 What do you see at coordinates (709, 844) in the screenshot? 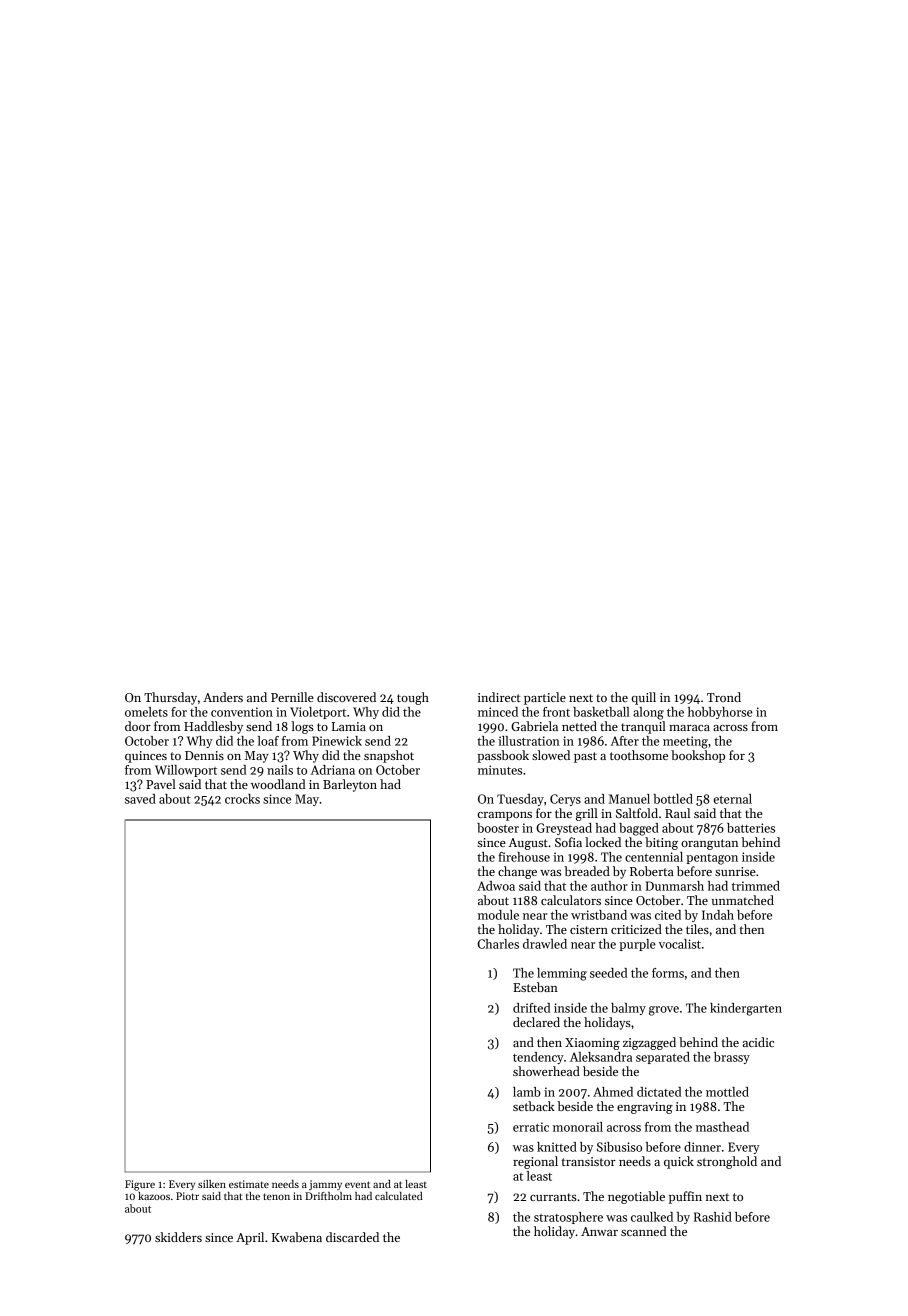
I see `orangutan` at bounding box center [709, 844].
